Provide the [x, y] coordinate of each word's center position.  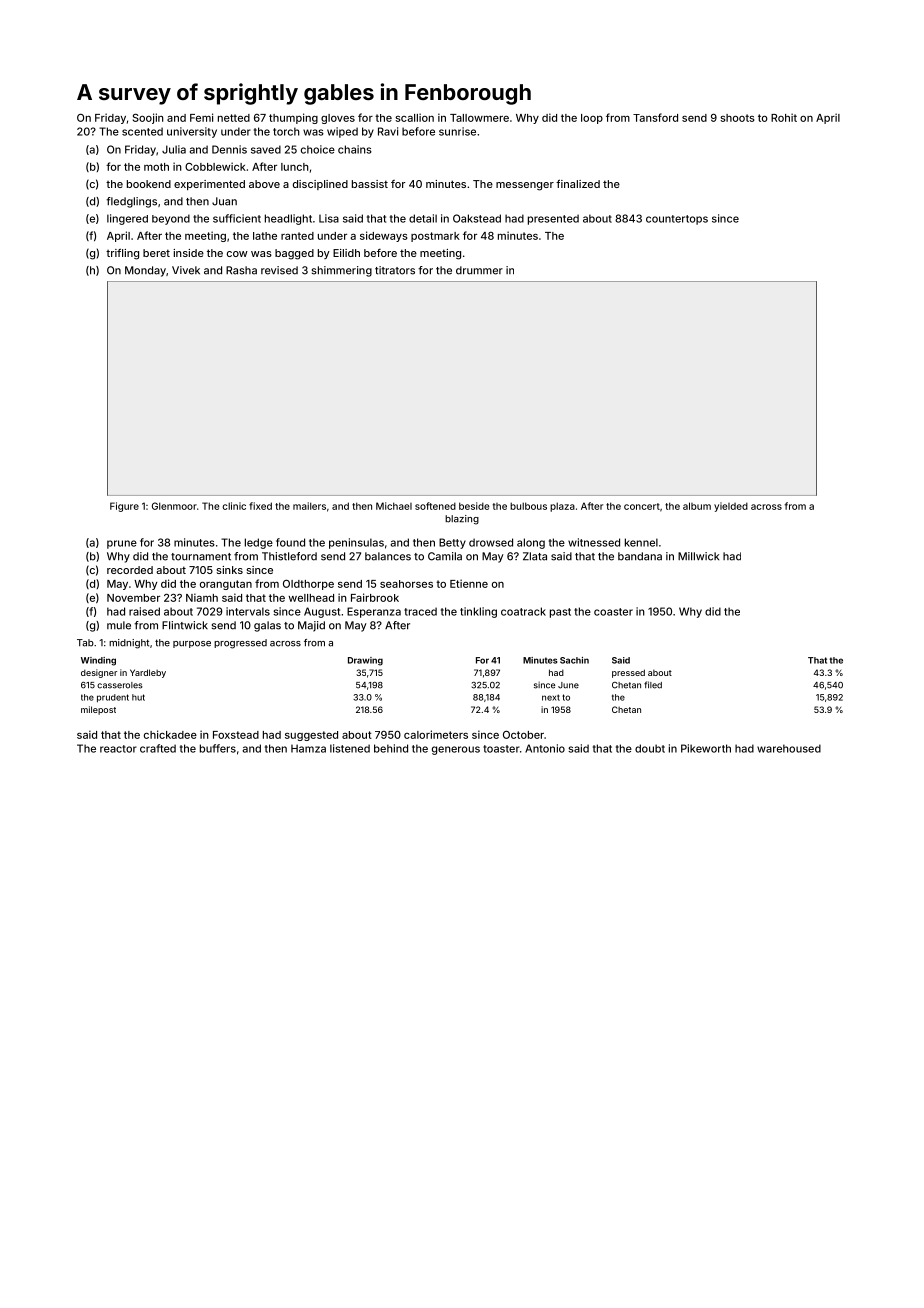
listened [350, 748]
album [697, 506]
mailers [309, 506]
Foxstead [236, 735]
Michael [394, 506]
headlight [288, 219]
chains [355, 149]
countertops [677, 220]
